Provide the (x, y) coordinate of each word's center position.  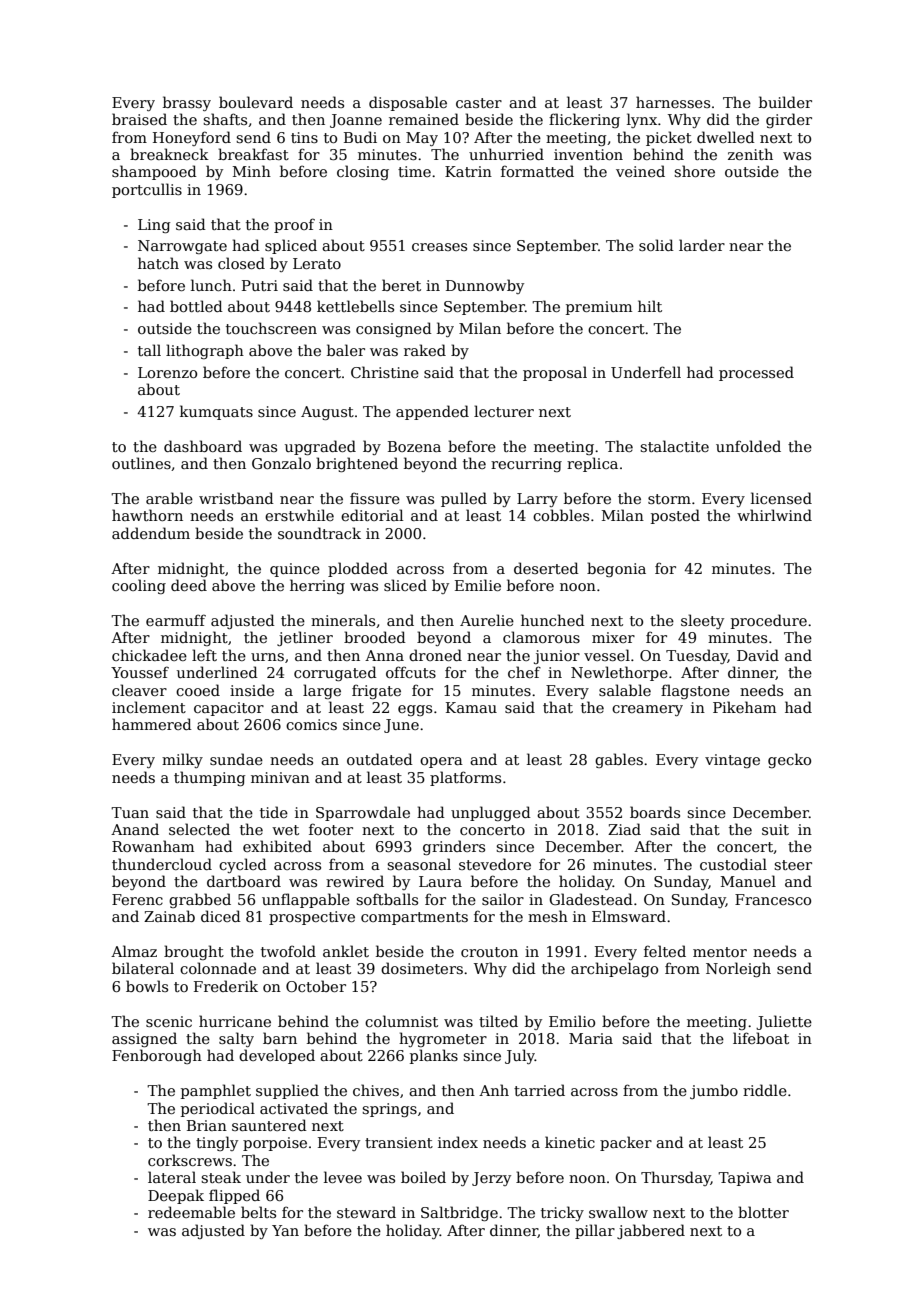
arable (169, 498)
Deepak (176, 1196)
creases (439, 247)
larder (702, 245)
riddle (765, 1090)
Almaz (134, 951)
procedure (769, 621)
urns (267, 657)
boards (655, 812)
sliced (405, 585)
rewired (355, 881)
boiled (423, 1177)
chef (524, 672)
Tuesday (697, 656)
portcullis (147, 190)
